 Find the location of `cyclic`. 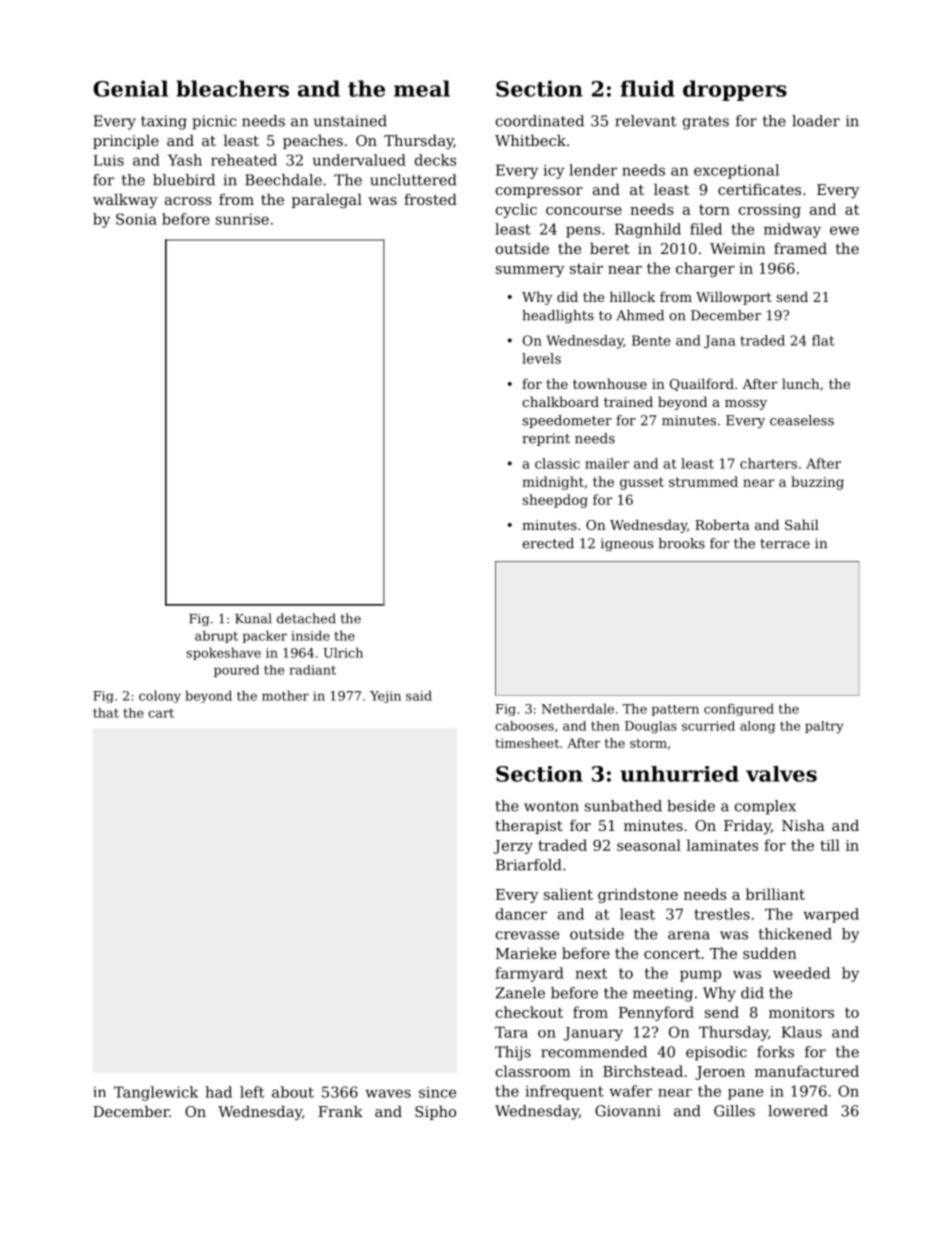

cyclic is located at coordinates (516, 210).
